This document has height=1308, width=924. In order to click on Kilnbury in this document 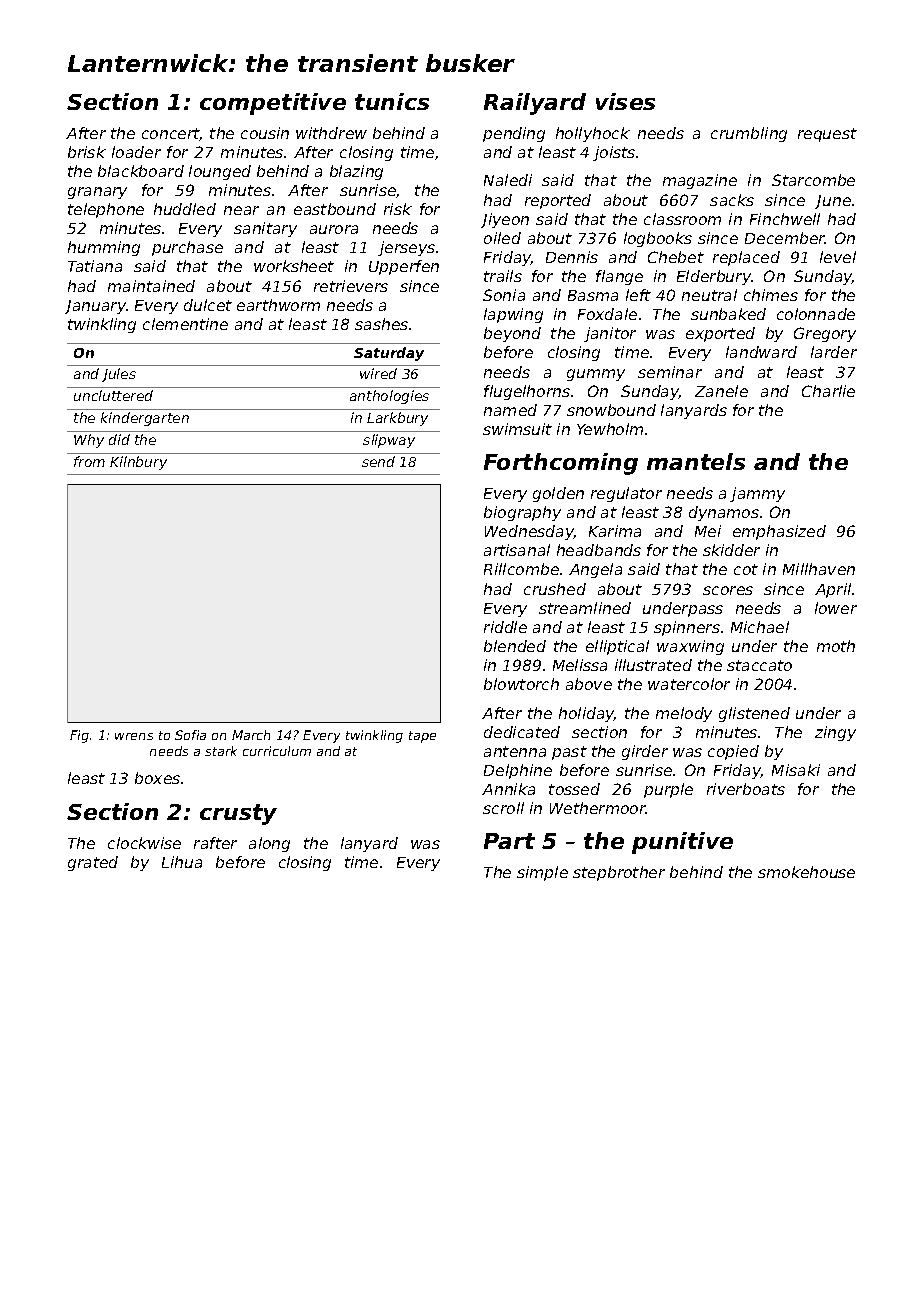, I will do `click(138, 463)`.
